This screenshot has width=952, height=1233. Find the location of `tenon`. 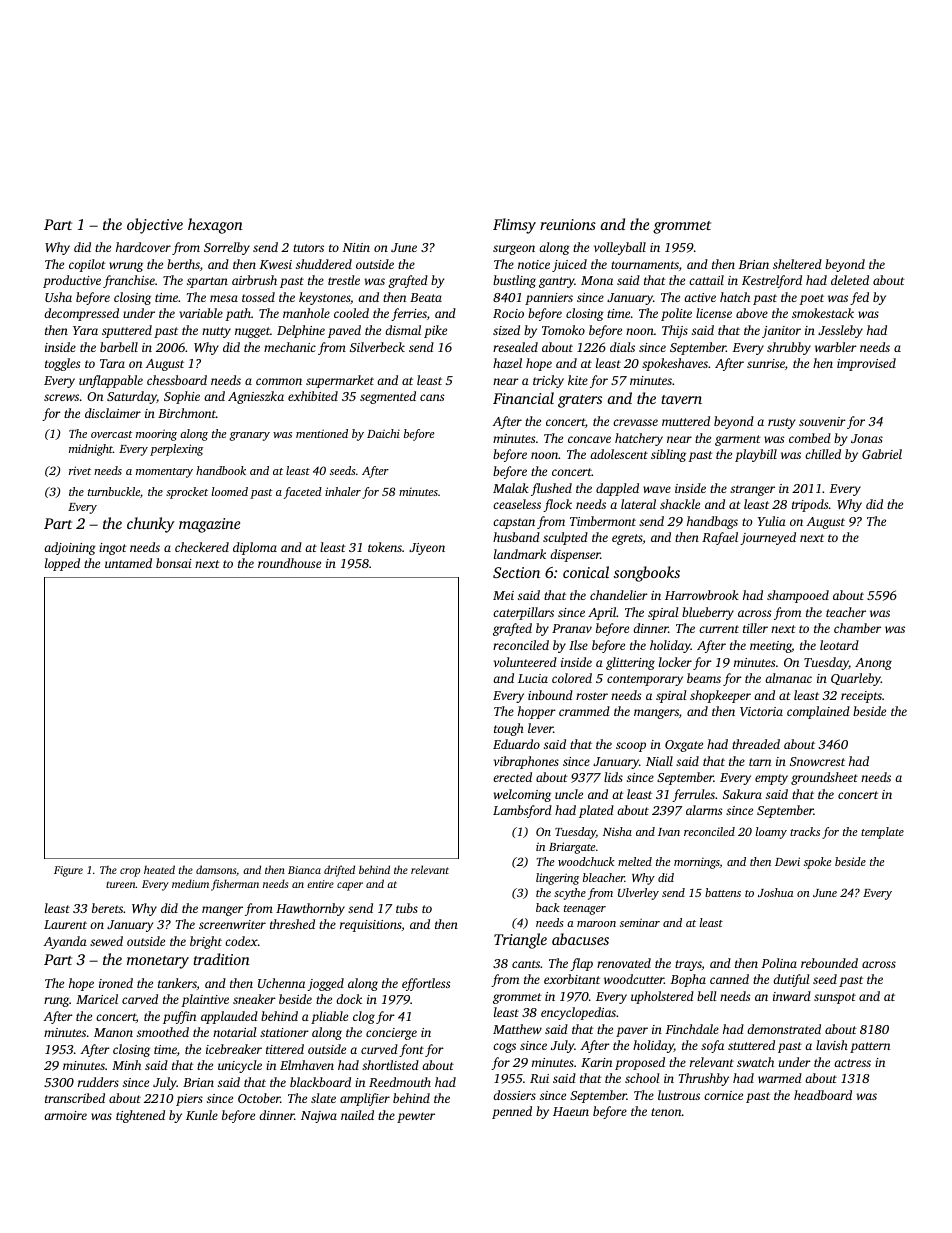

tenon is located at coordinates (666, 1112).
